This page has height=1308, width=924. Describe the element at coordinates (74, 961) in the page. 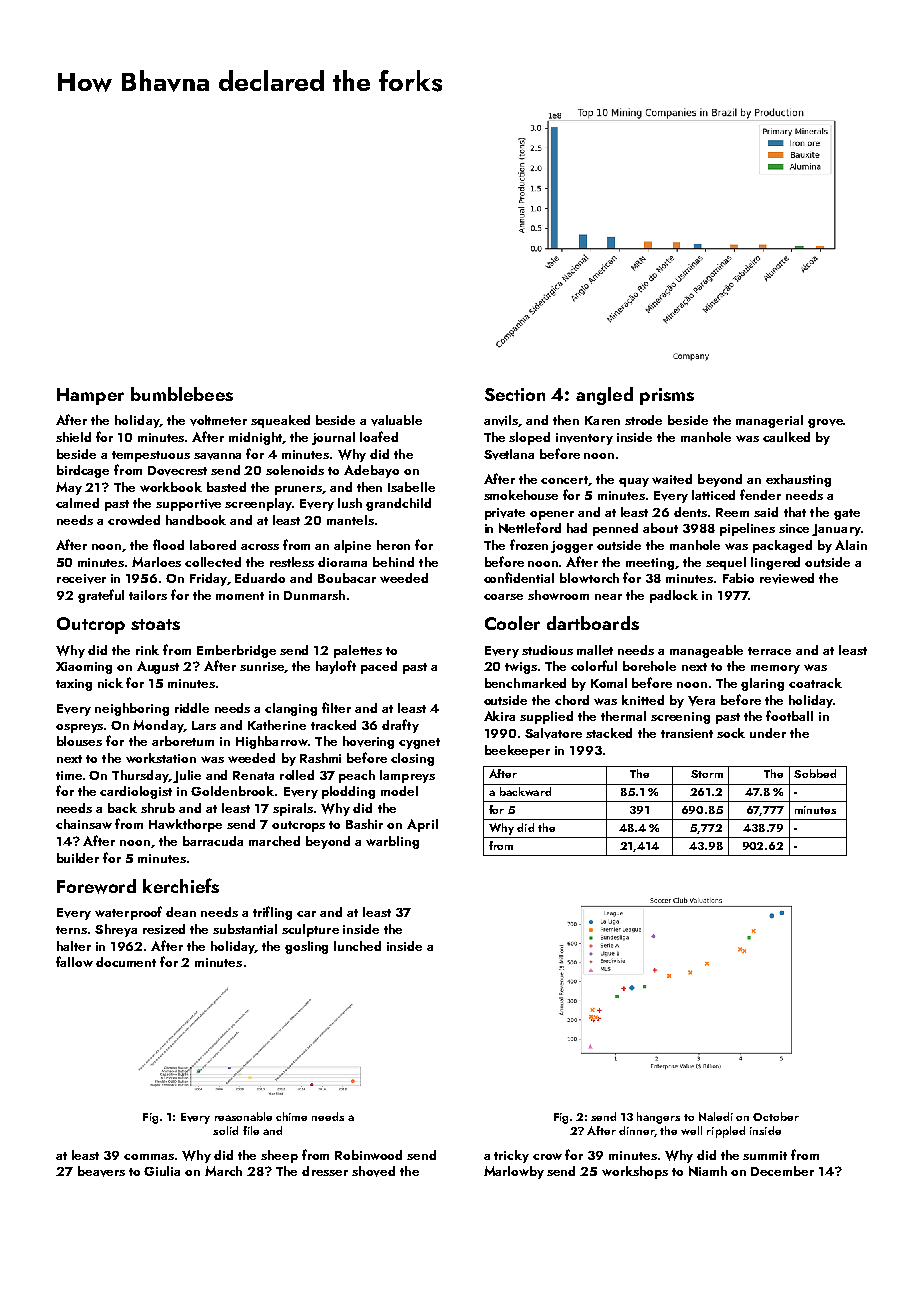

I see `fallow` at that location.
